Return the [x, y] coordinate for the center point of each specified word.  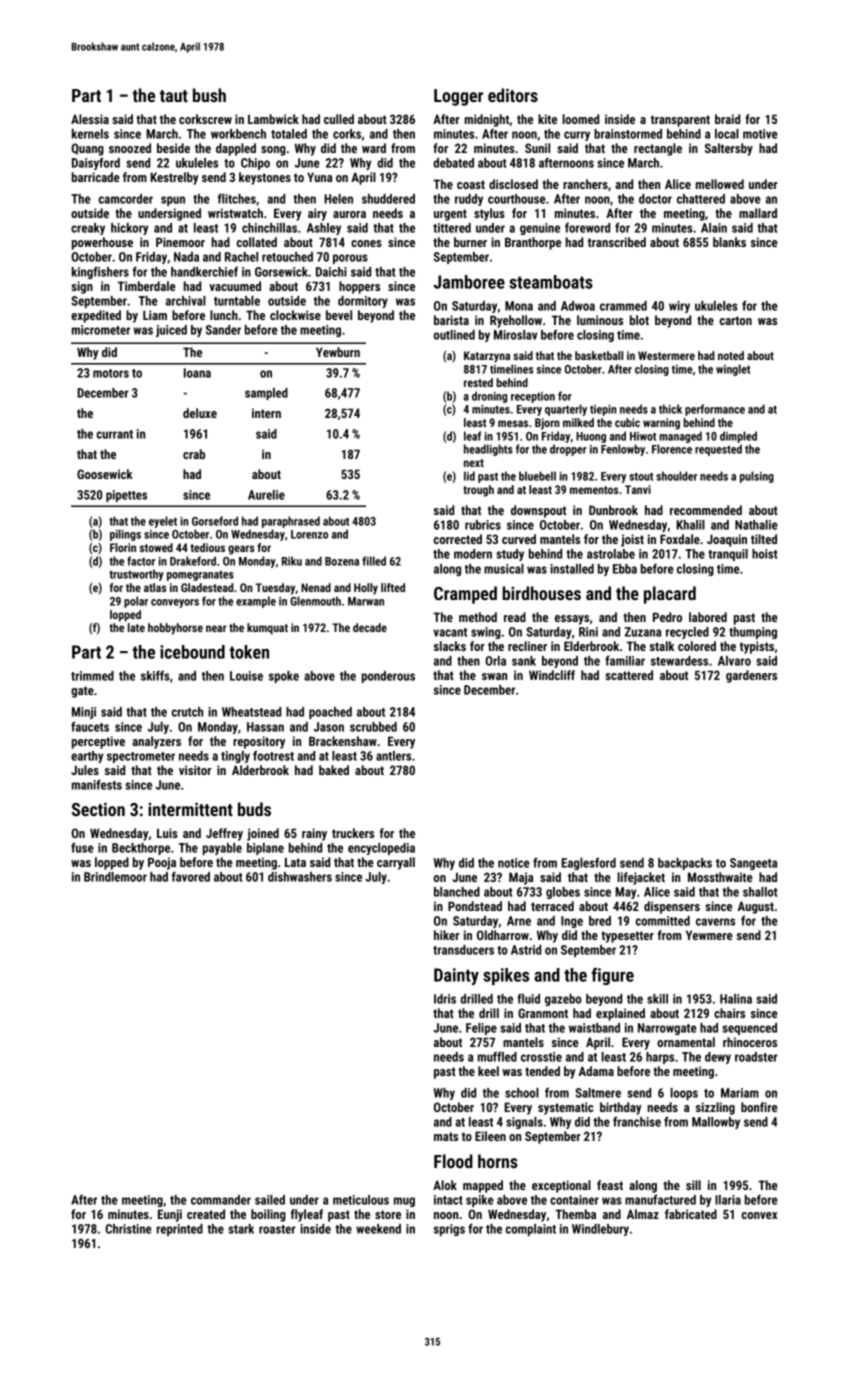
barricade [96, 177]
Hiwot [643, 436]
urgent [450, 215]
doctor [655, 199]
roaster [277, 1229]
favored [190, 876]
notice [514, 863]
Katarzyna [487, 357]
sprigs [449, 1230]
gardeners [751, 676]
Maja [521, 878]
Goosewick [104, 474]
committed [663, 921]
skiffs [155, 676]
